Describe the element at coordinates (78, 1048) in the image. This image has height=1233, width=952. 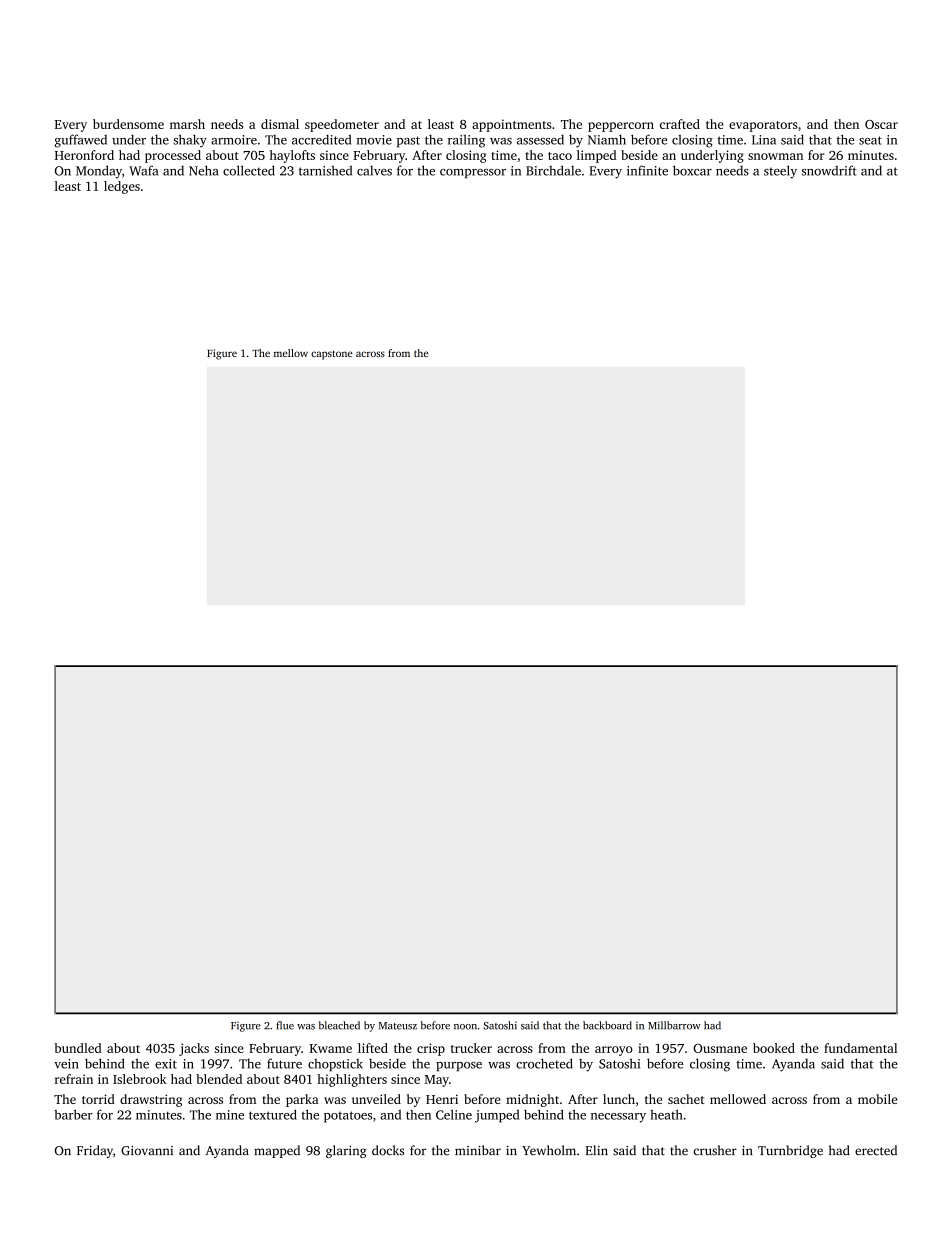
I see `bundled` at that location.
